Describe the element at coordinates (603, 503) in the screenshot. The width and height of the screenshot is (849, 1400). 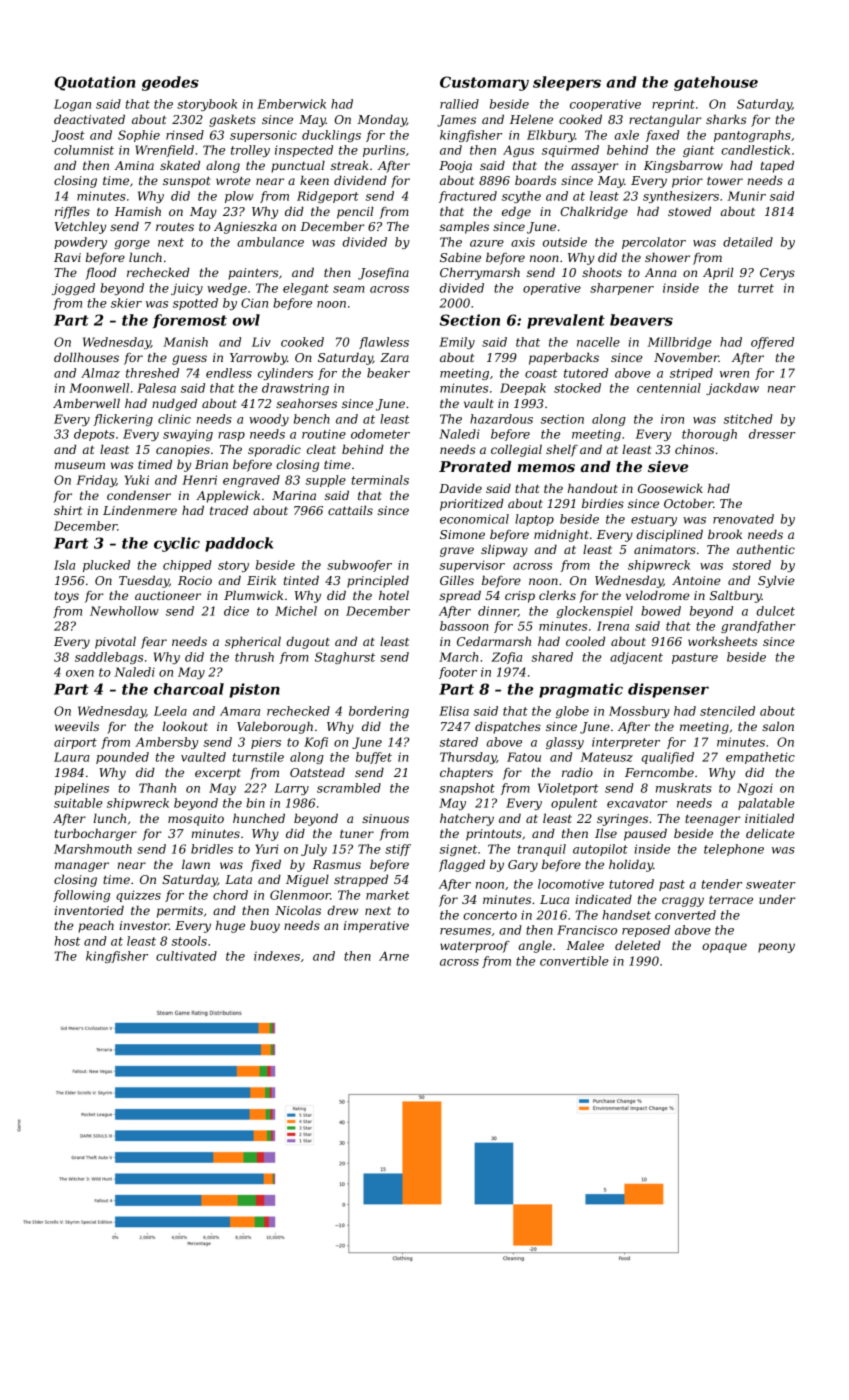
I see `birdies` at that location.
